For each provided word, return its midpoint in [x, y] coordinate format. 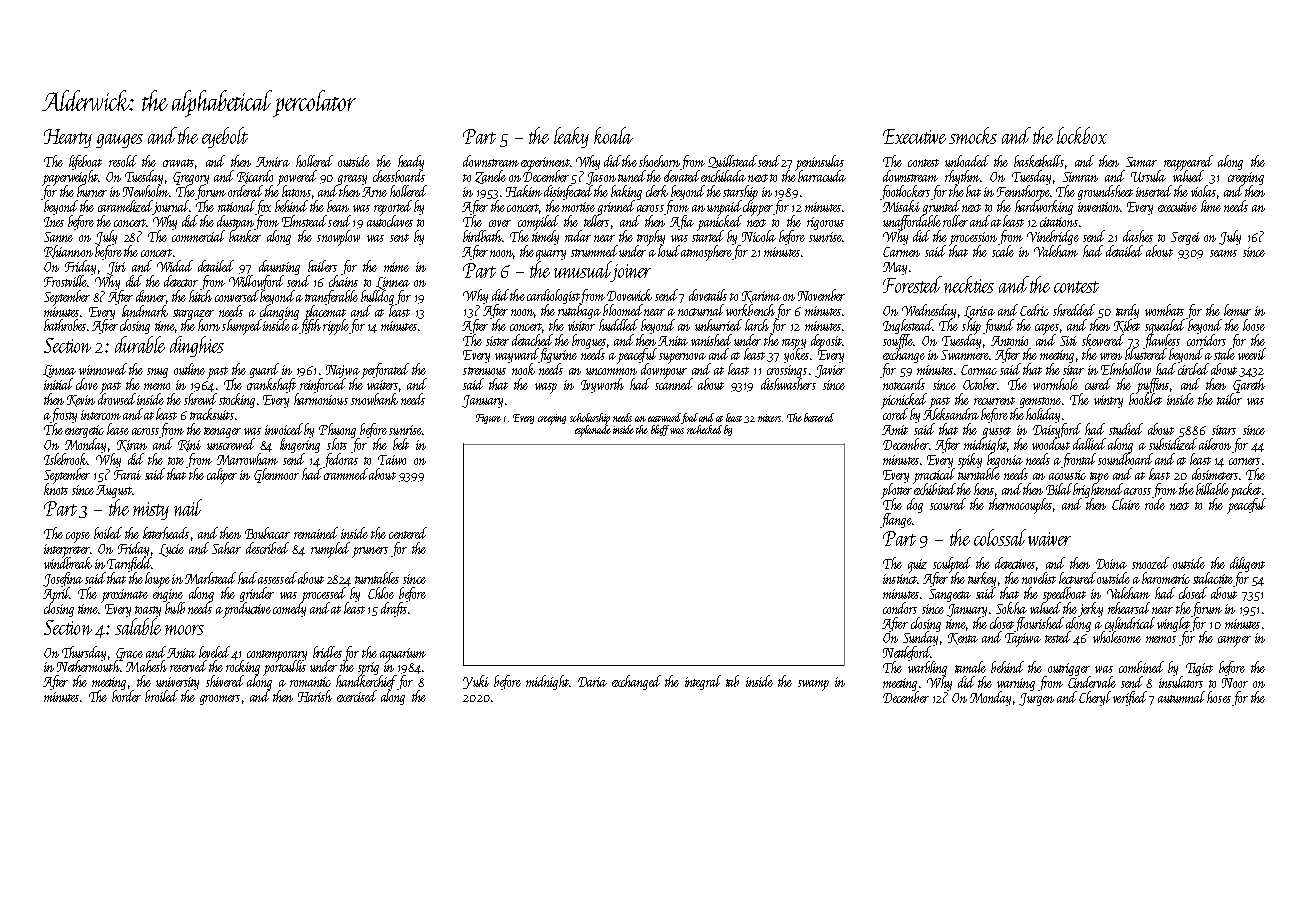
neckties [969, 284]
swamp [813, 685]
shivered [225, 681]
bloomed [623, 310]
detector [181, 281]
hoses [1219, 697]
